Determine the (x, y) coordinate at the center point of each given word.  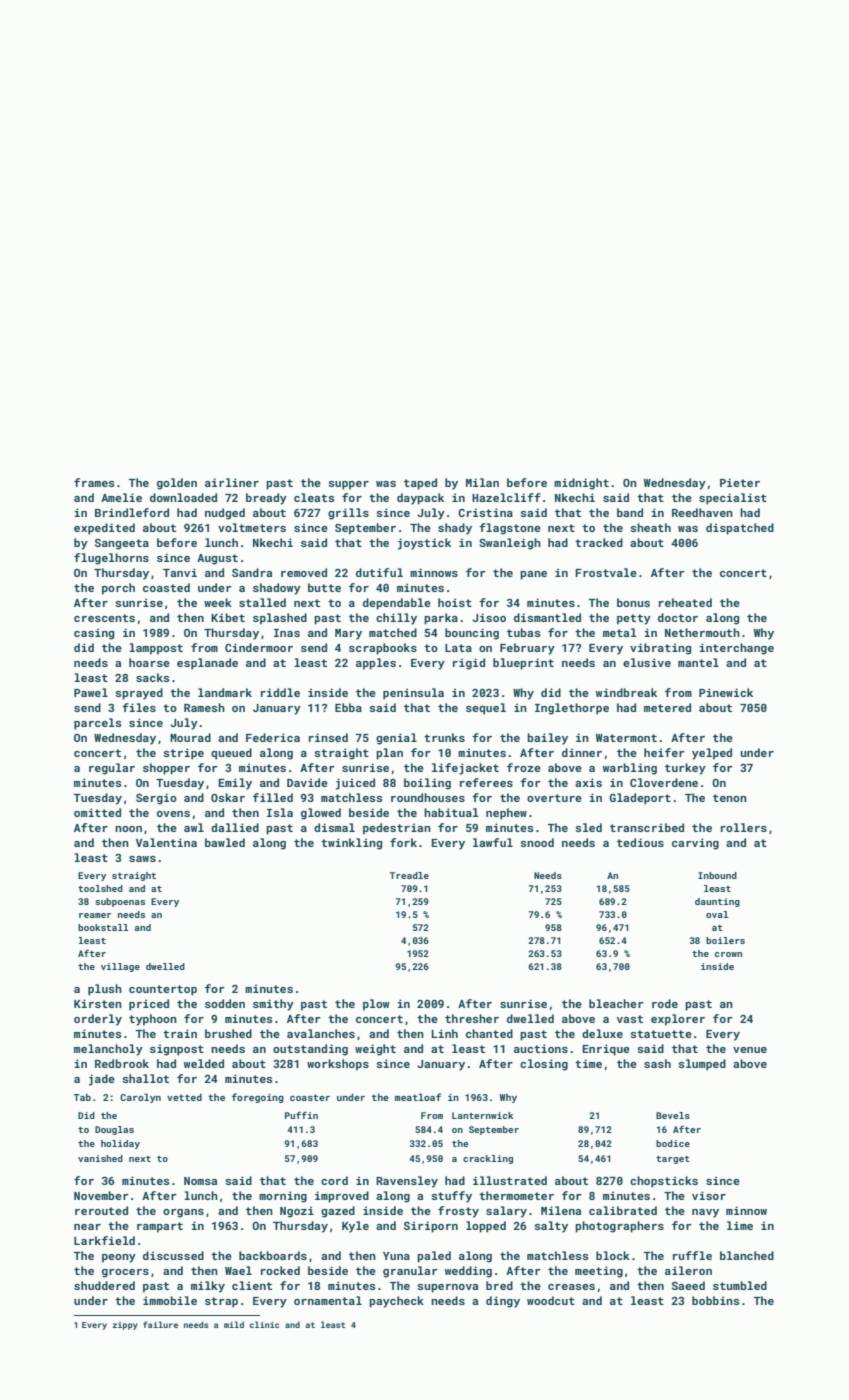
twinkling (351, 844)
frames (94, 482)
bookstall (103, 927)
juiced (355, 784)
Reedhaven (702, 512)
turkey (685, 769)
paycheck (396, 1302)
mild (234, 1324)
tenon (730, 798)
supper (348, 485)
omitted (97, 812)
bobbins (716, 1300)
